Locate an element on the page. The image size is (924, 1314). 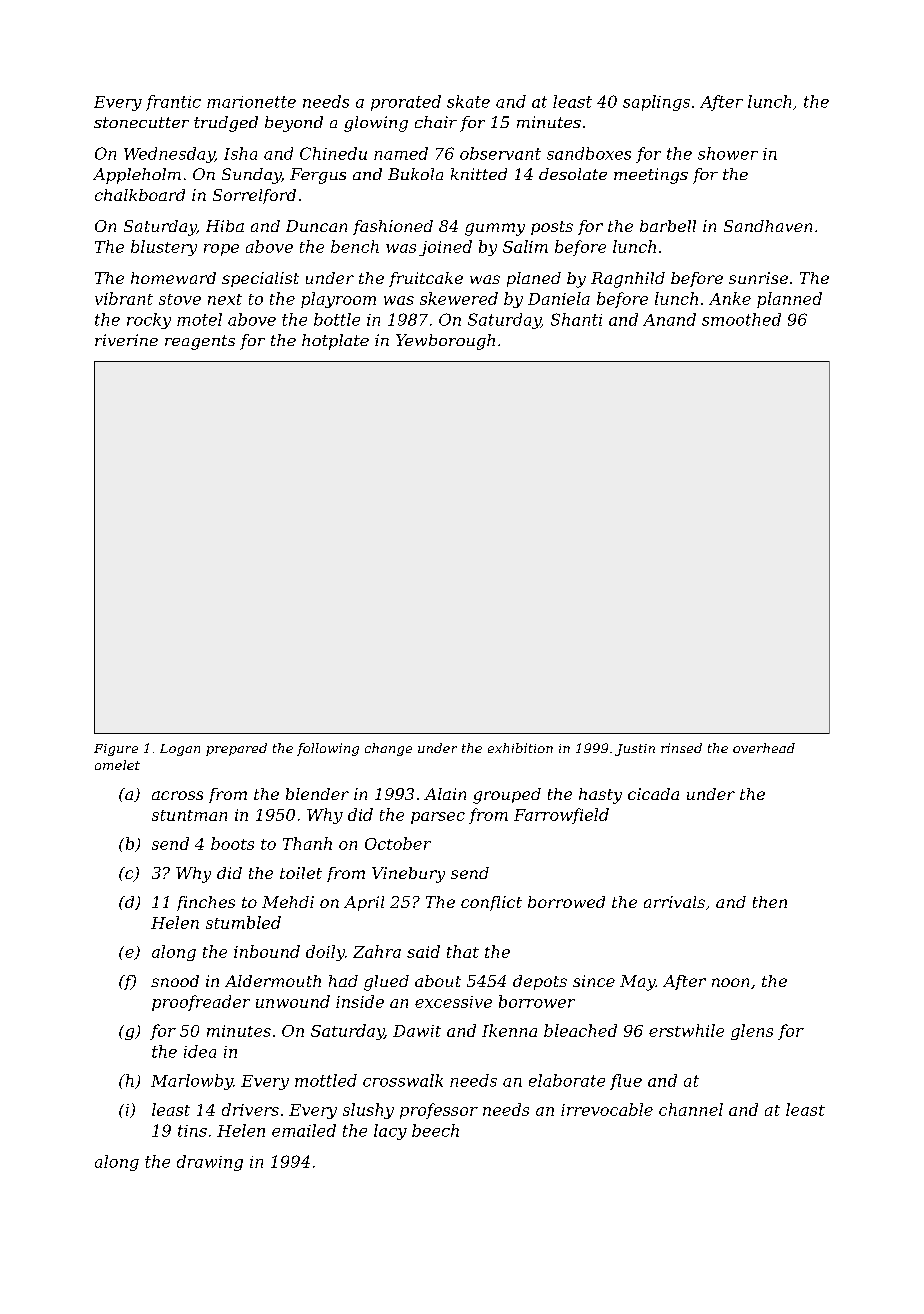
irrevocable is located at coordinates (607, 1109).
